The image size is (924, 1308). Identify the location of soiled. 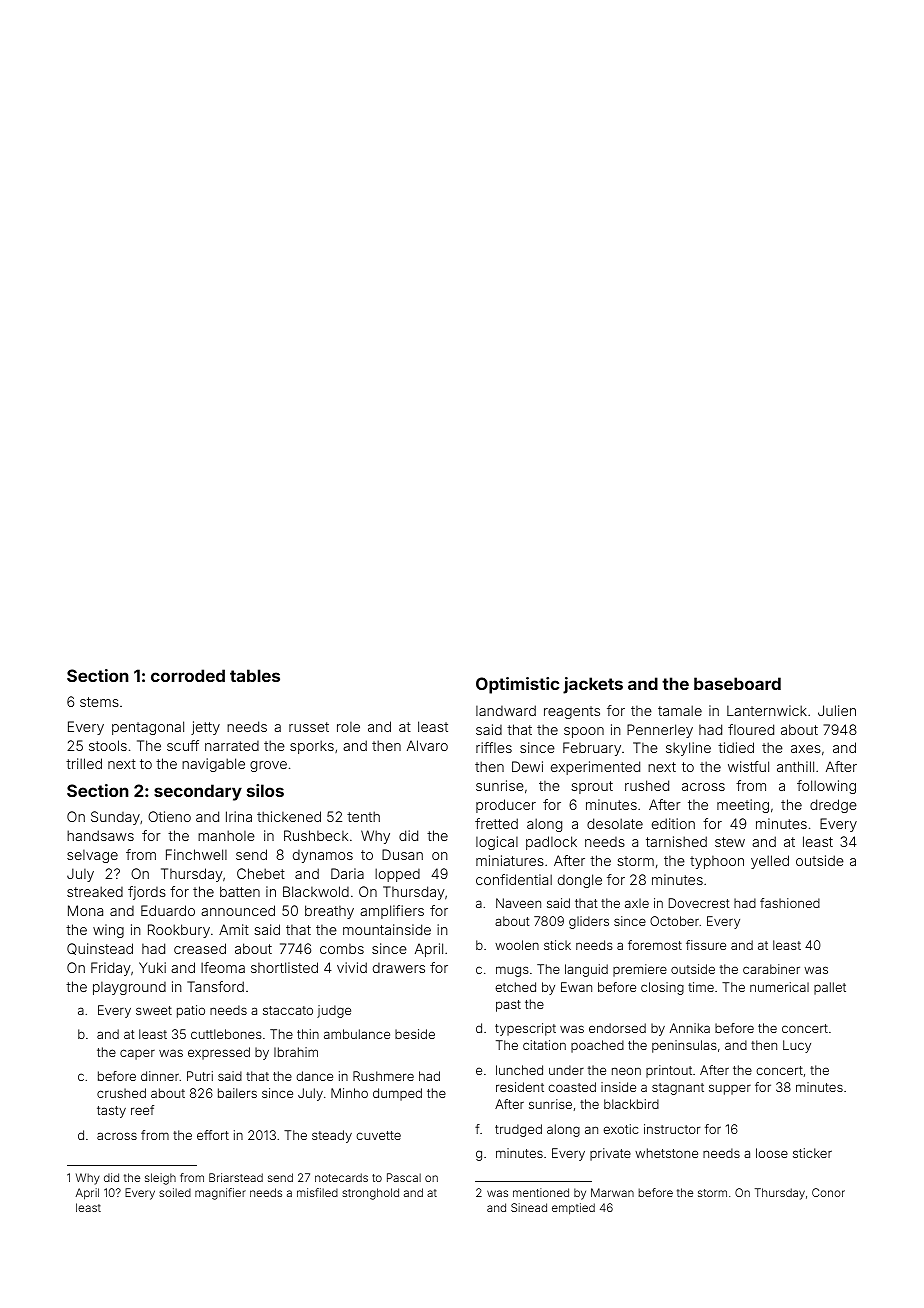
(175, 1192).
